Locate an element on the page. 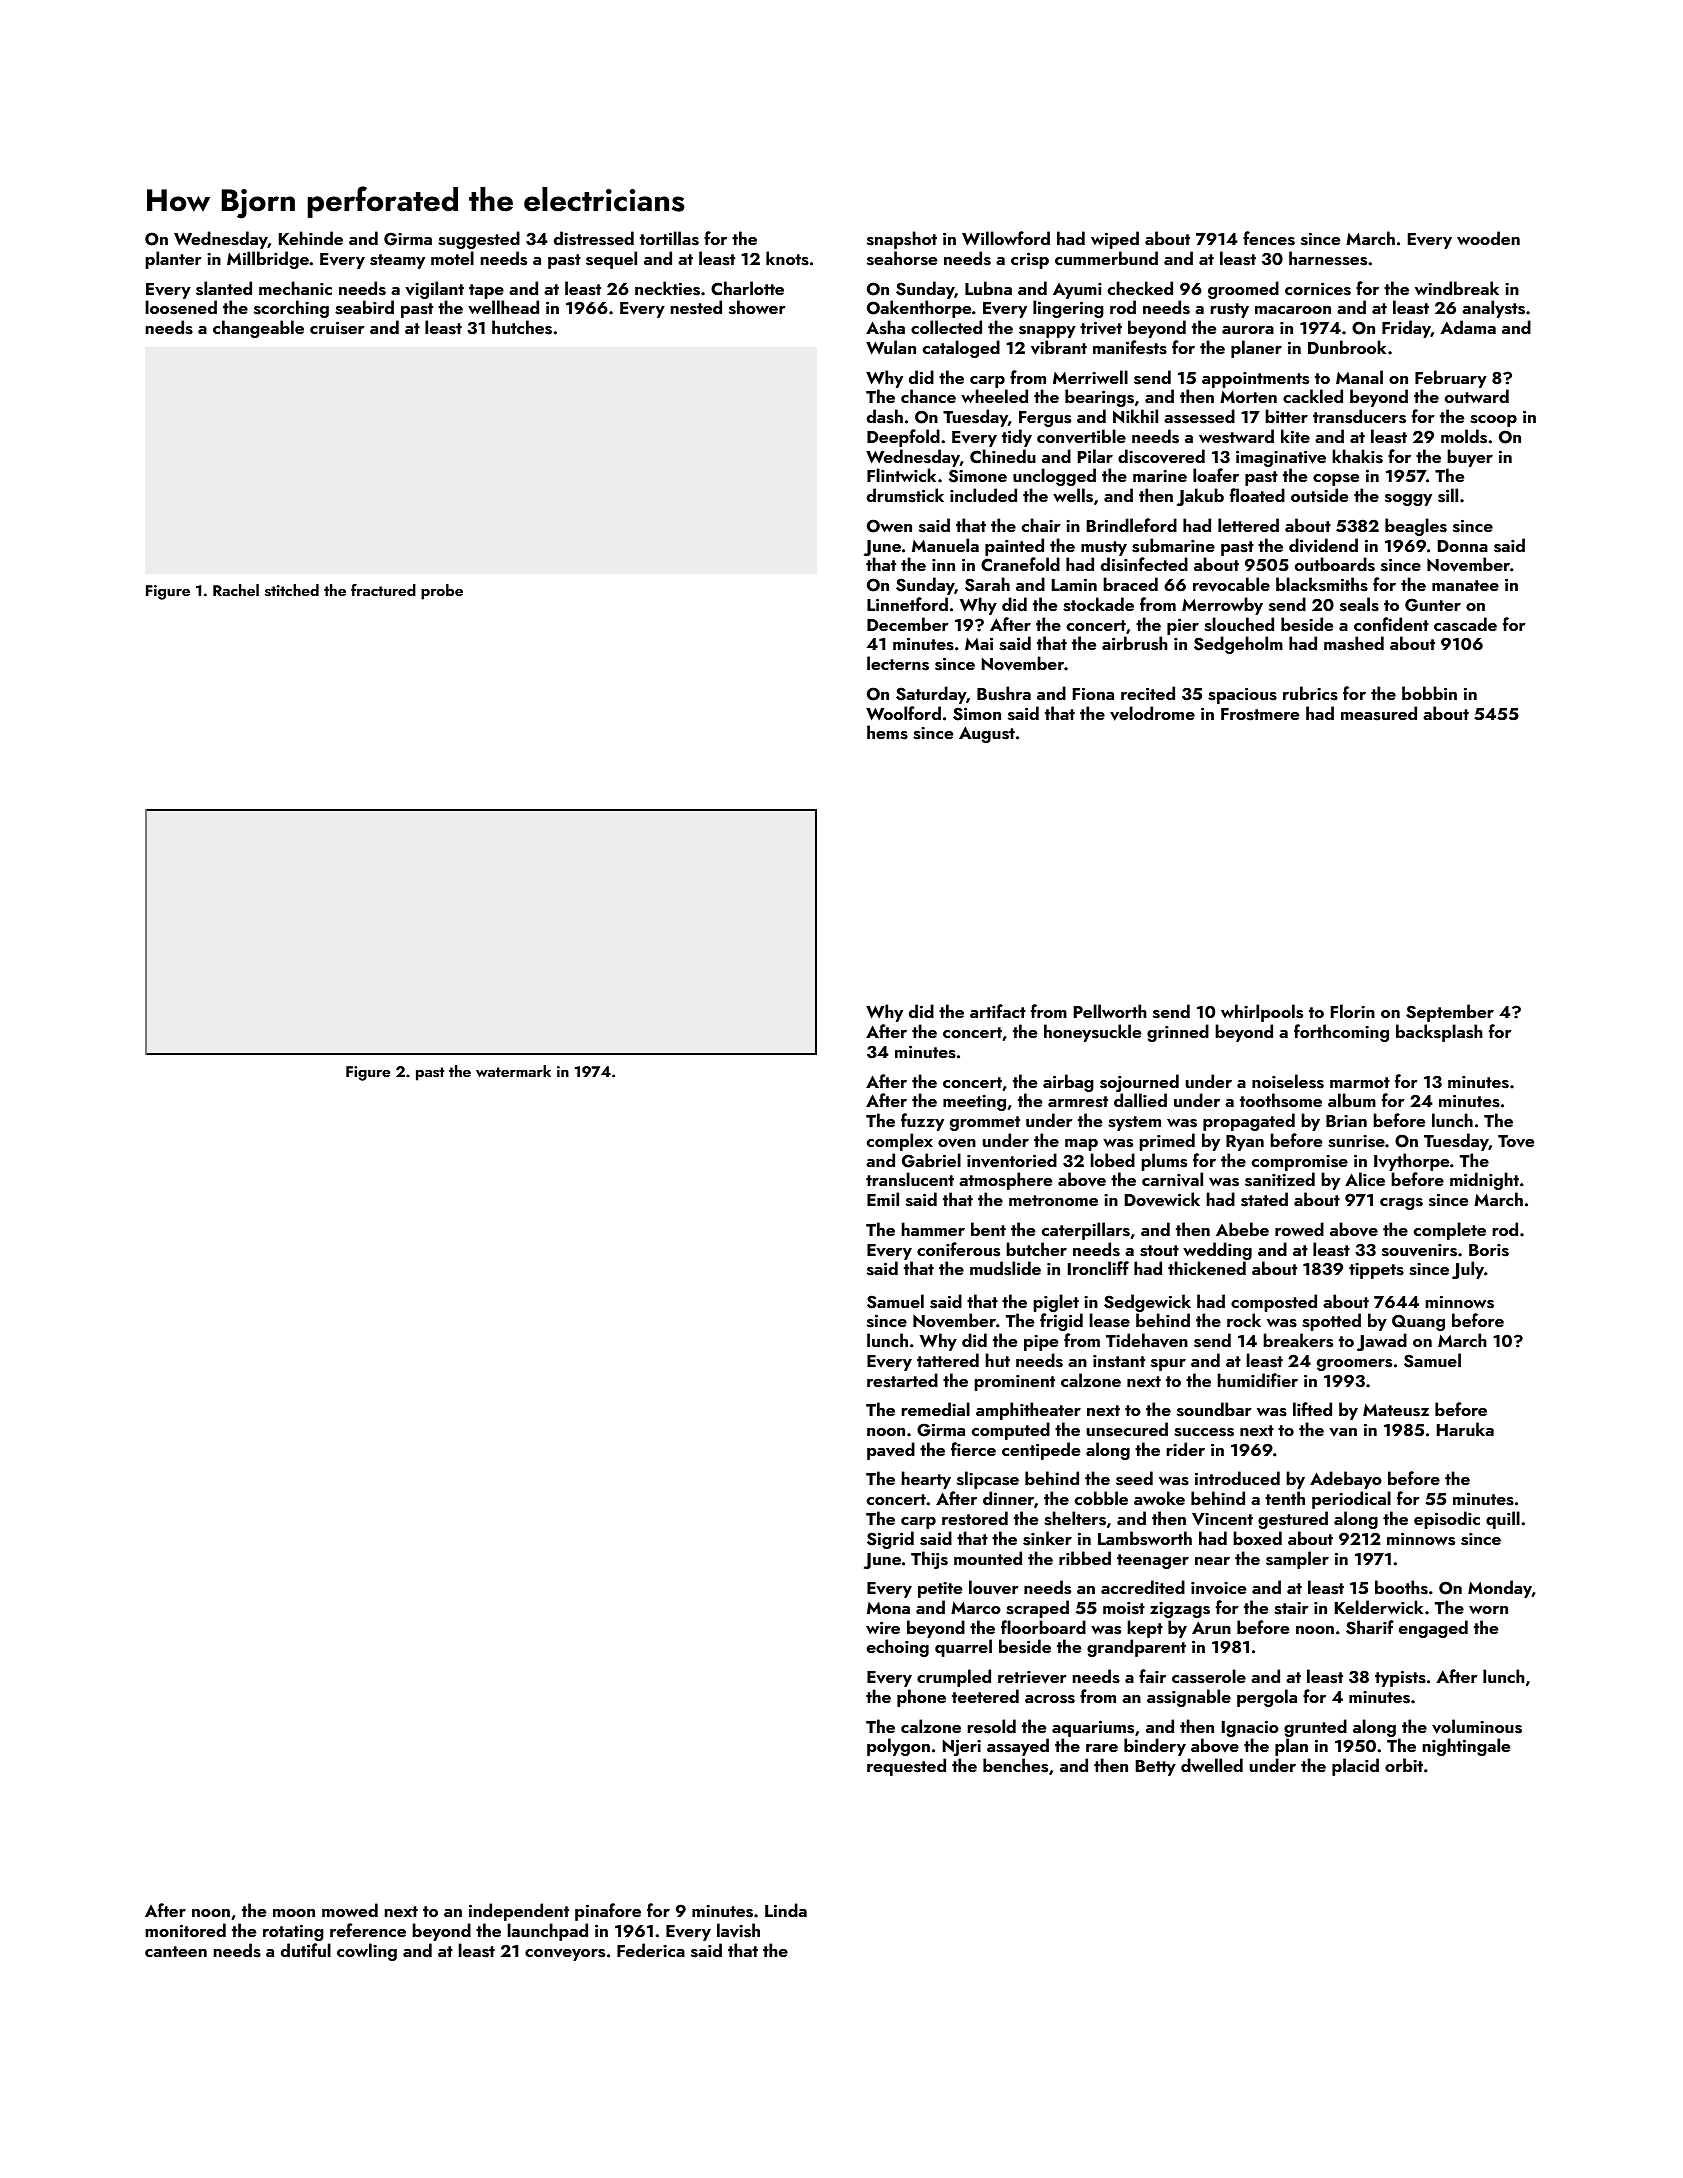  August is located at coordinates (987, 734).
